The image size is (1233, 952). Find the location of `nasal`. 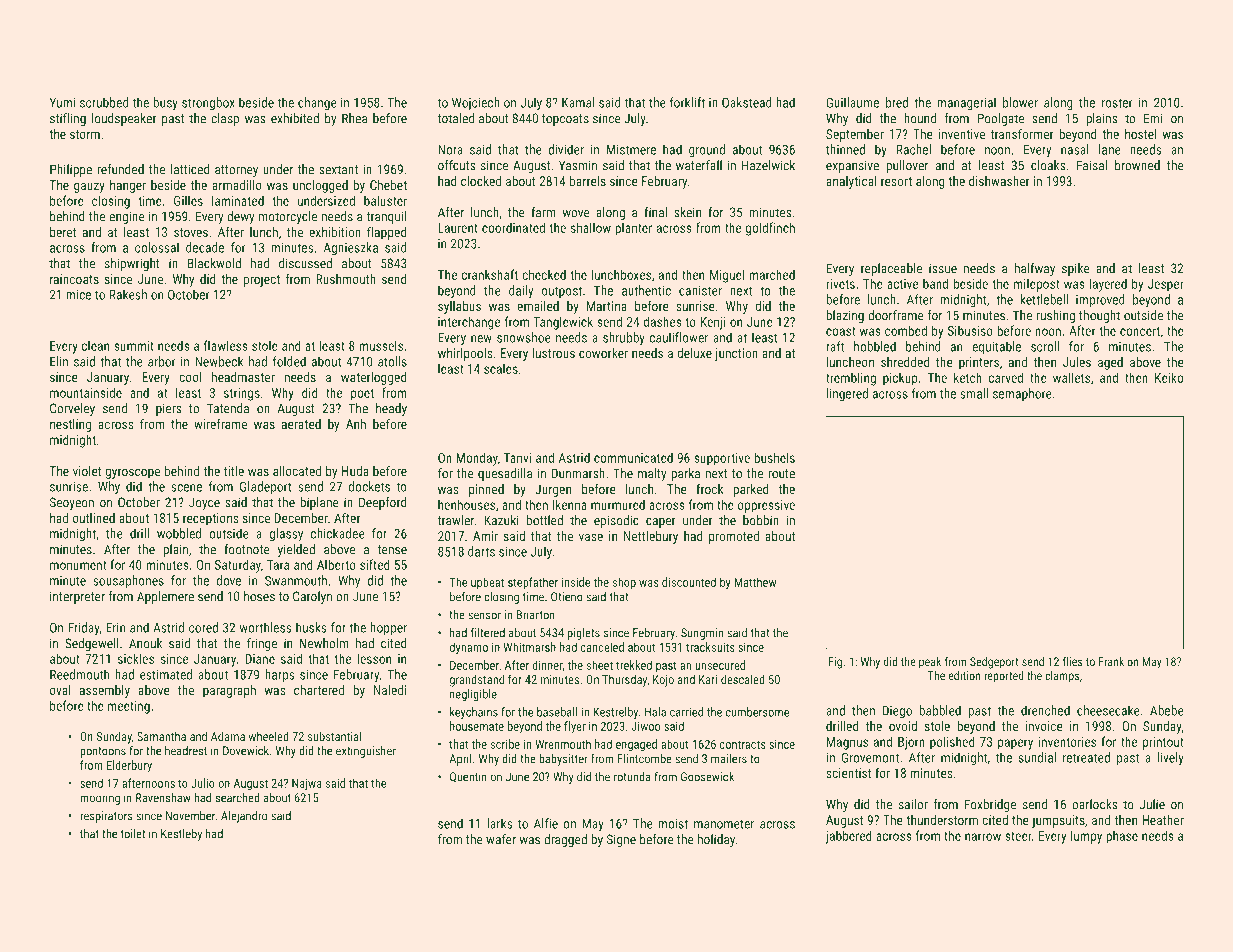

nasal is located at coordinates (1075, 149).
